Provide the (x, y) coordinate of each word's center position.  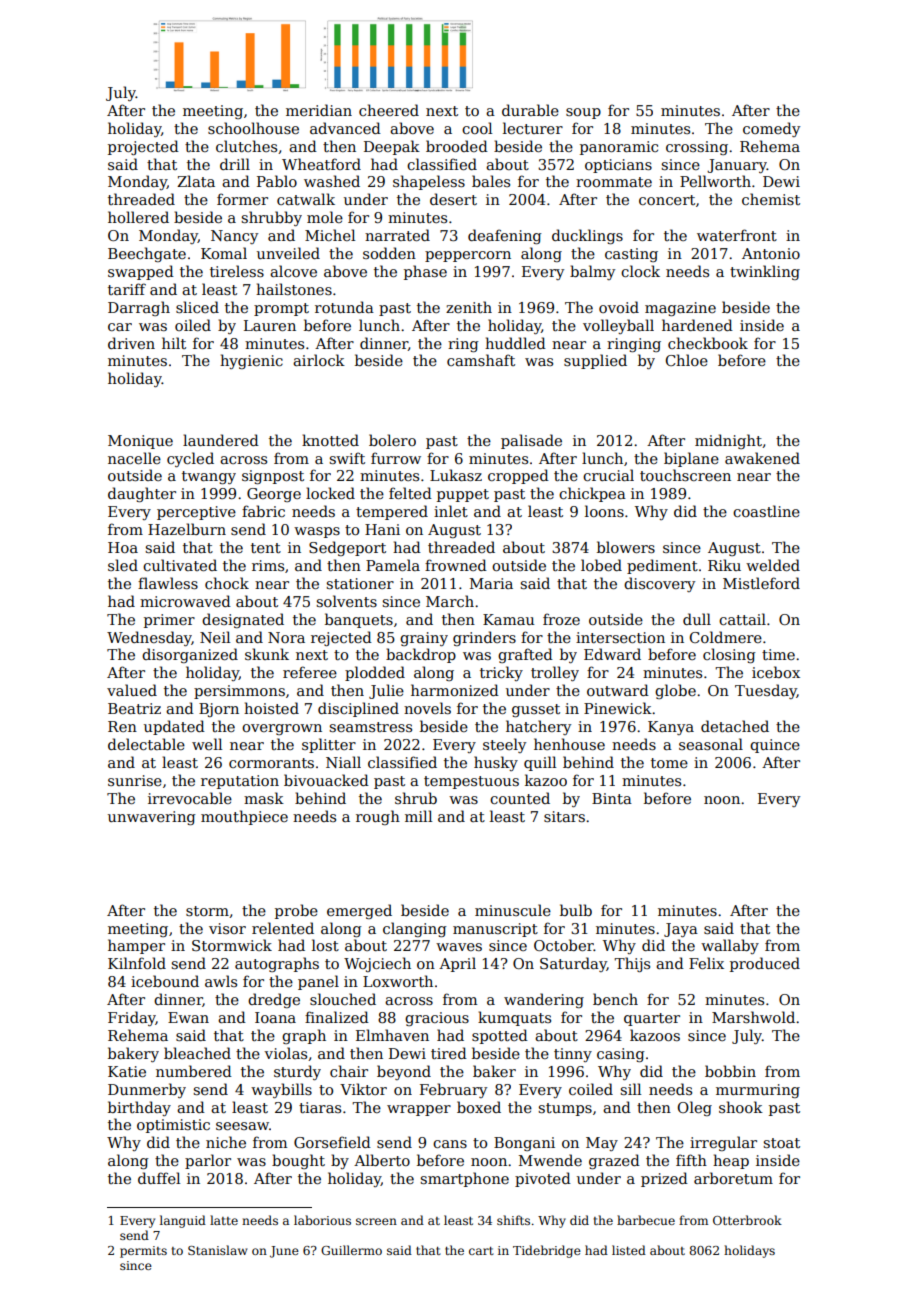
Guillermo (351, 1250)
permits (143, 1252)
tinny (573, 1055)
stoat (781, 1143)
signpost (273, 477)
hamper (136, 946)
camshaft (481, 360)
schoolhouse (253, 128)
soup (583, 113)
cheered (389, 110)
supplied (595, 361)
